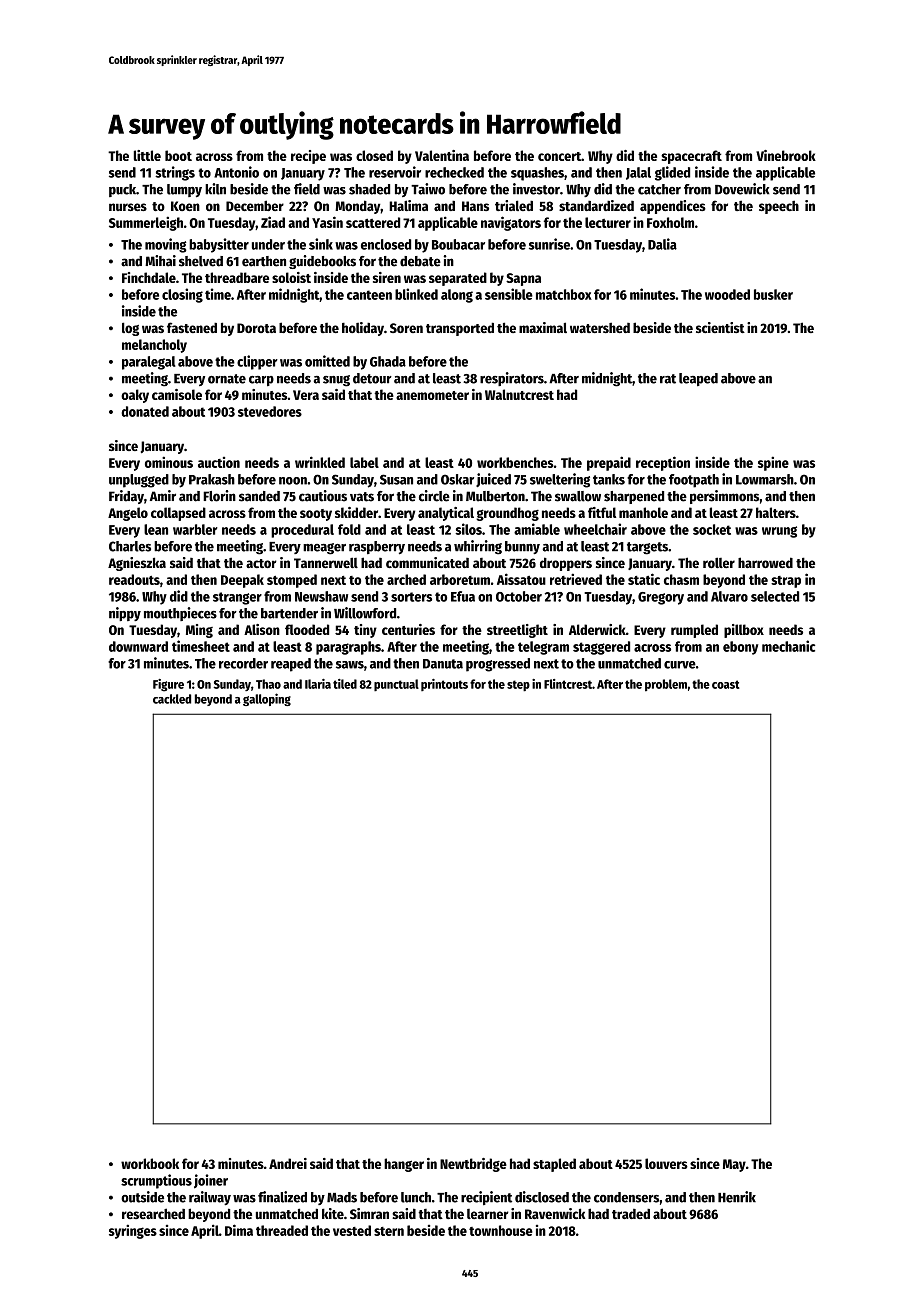 This document has width=924, height=1308. Describe the element at coordinates (473, 1165) in the document. I see `Newtbridge` at that location.
